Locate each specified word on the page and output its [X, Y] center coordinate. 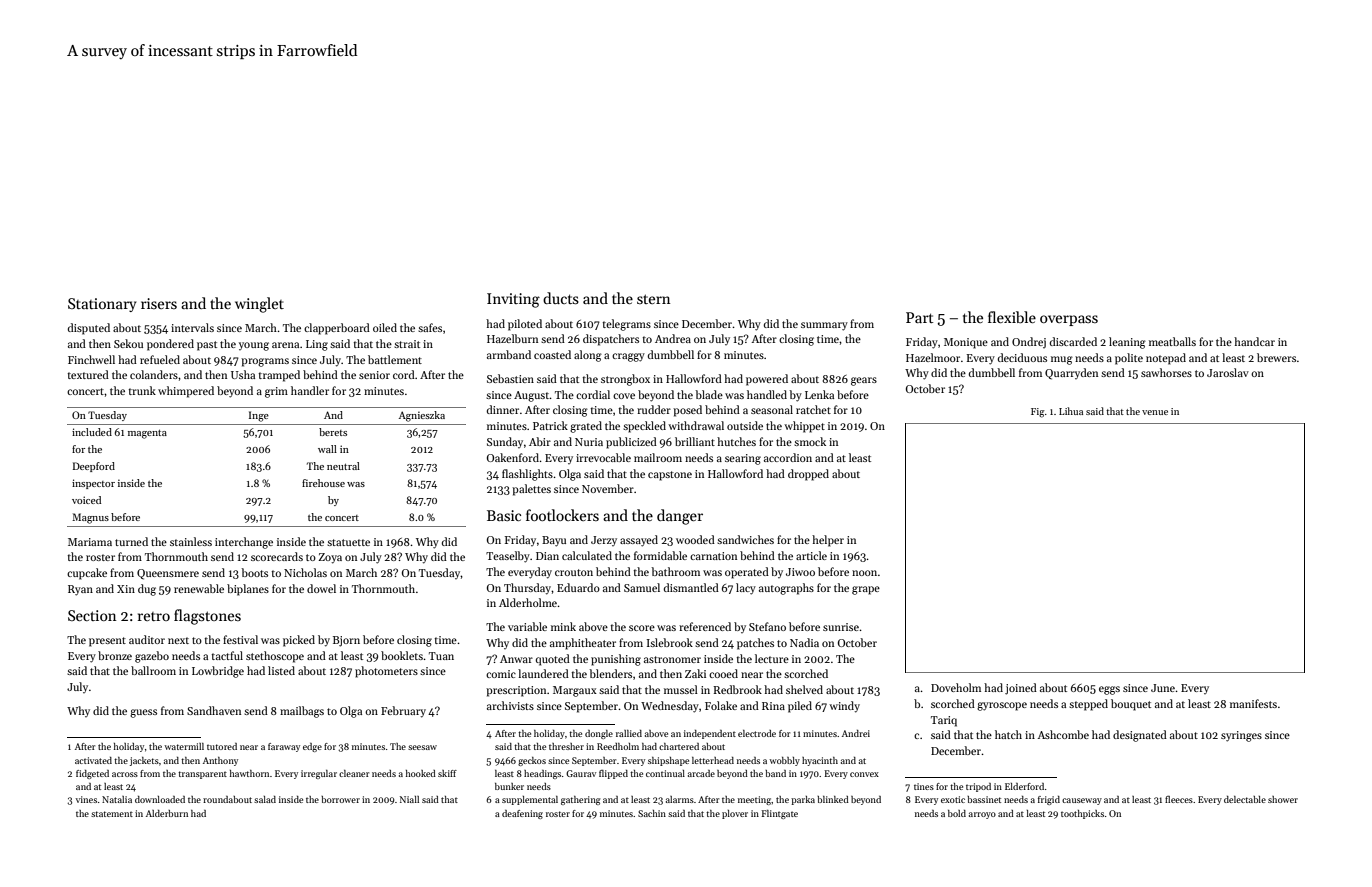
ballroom [153, 670]
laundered [543, 673]
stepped [1088, 705]
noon [864, 573]
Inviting [513, 300]
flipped [613, 774]
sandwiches [745, 539]
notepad [1166, 359]
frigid [1049, 800]
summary [824, 326]
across [125, 774]
